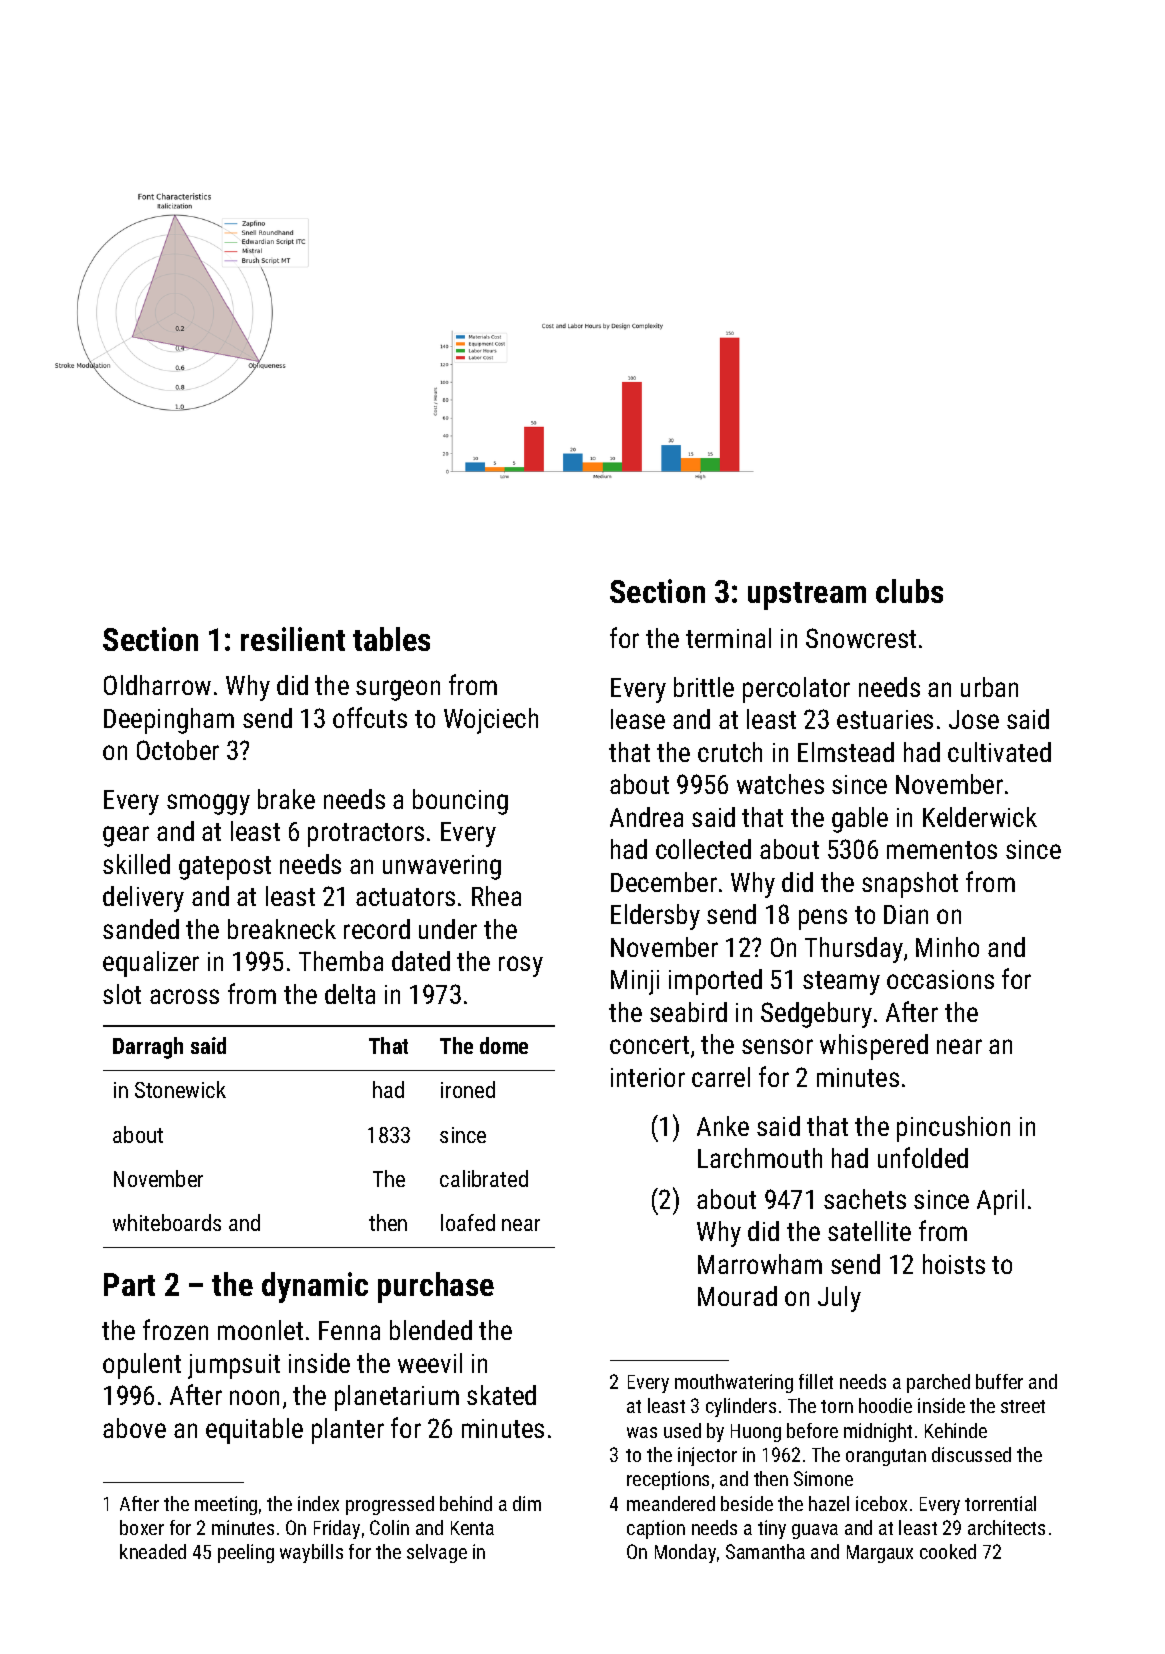 The width and height of the screenshot is (1165, 1654). I want to click on Oldharrow, so click(157, 685).
